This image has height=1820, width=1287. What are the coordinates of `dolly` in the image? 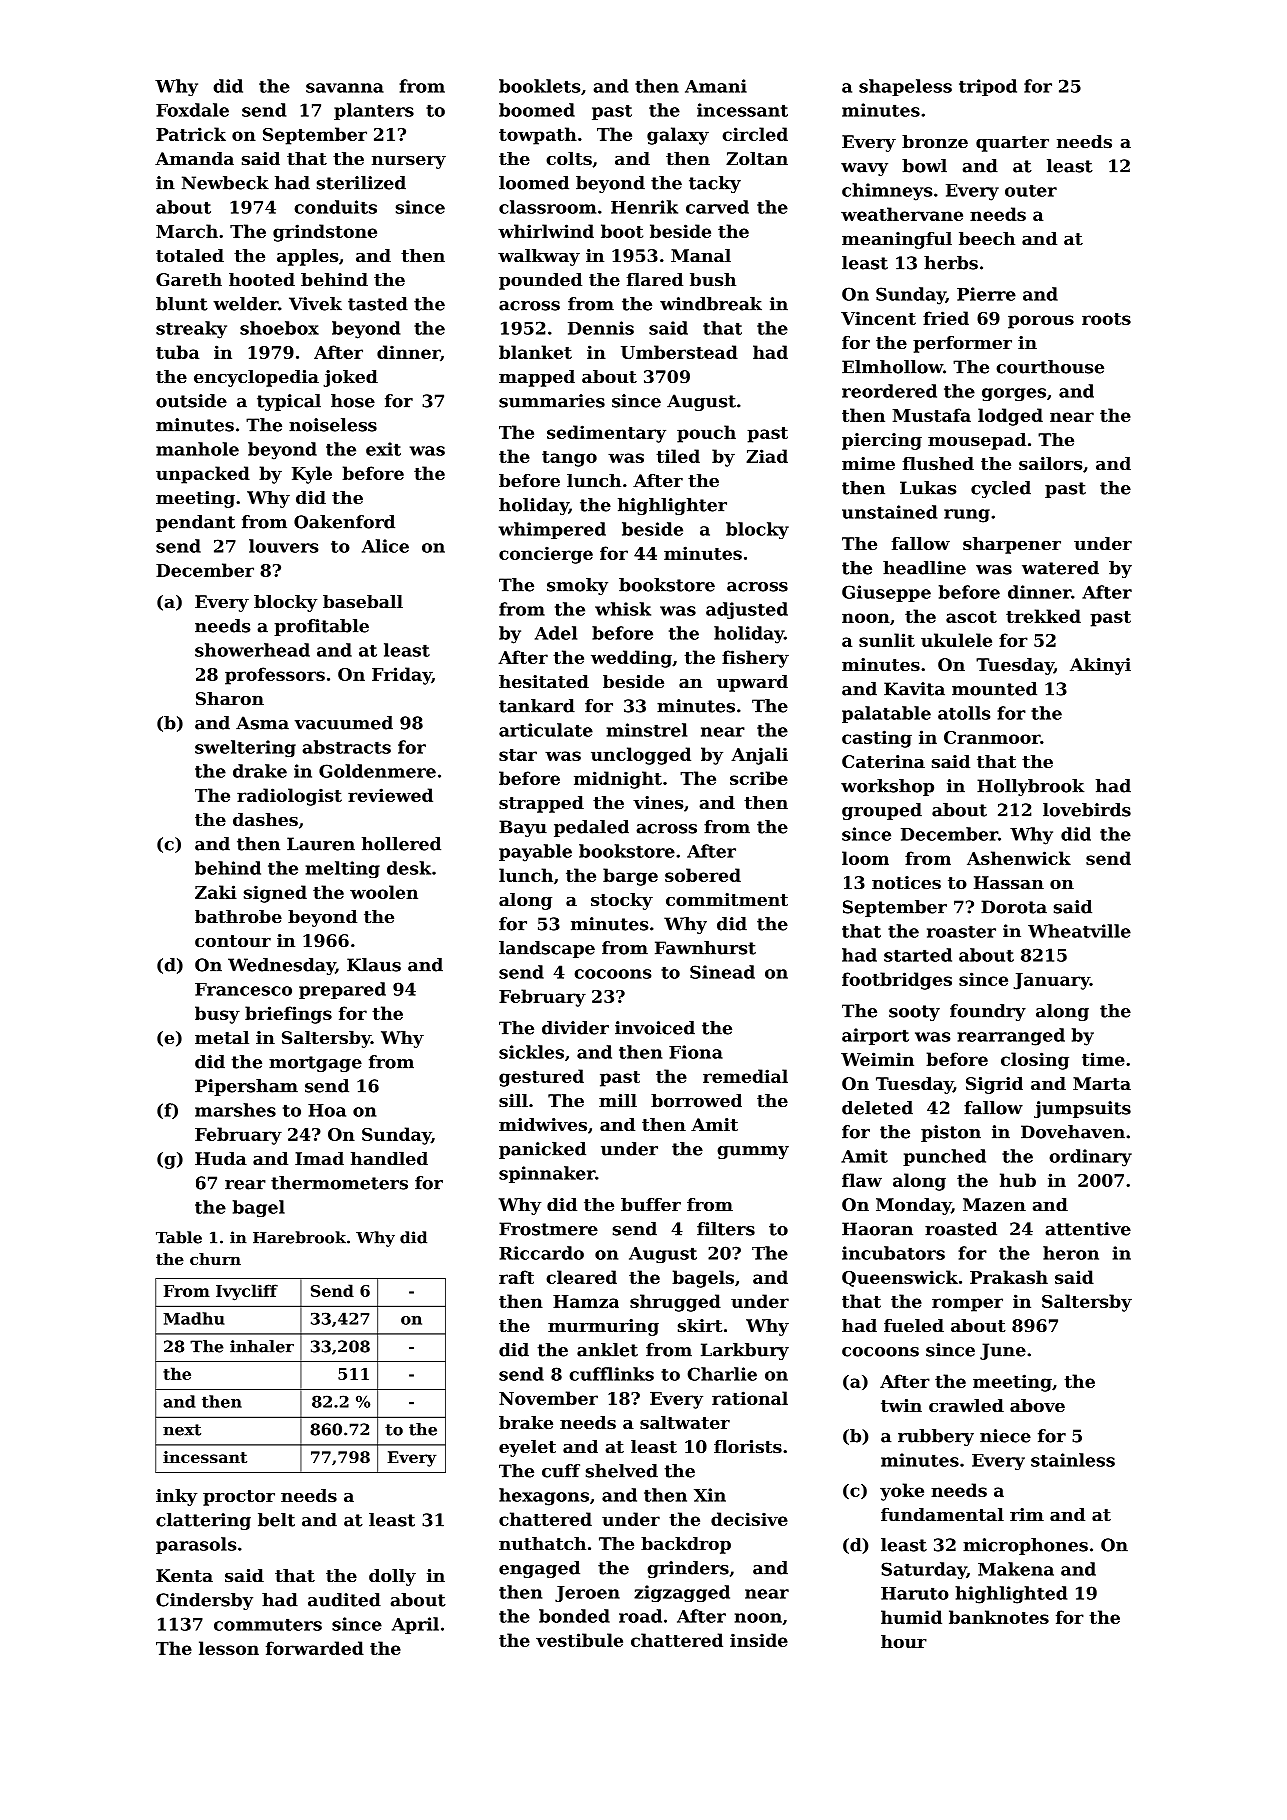 It's located at (392, 1577).
